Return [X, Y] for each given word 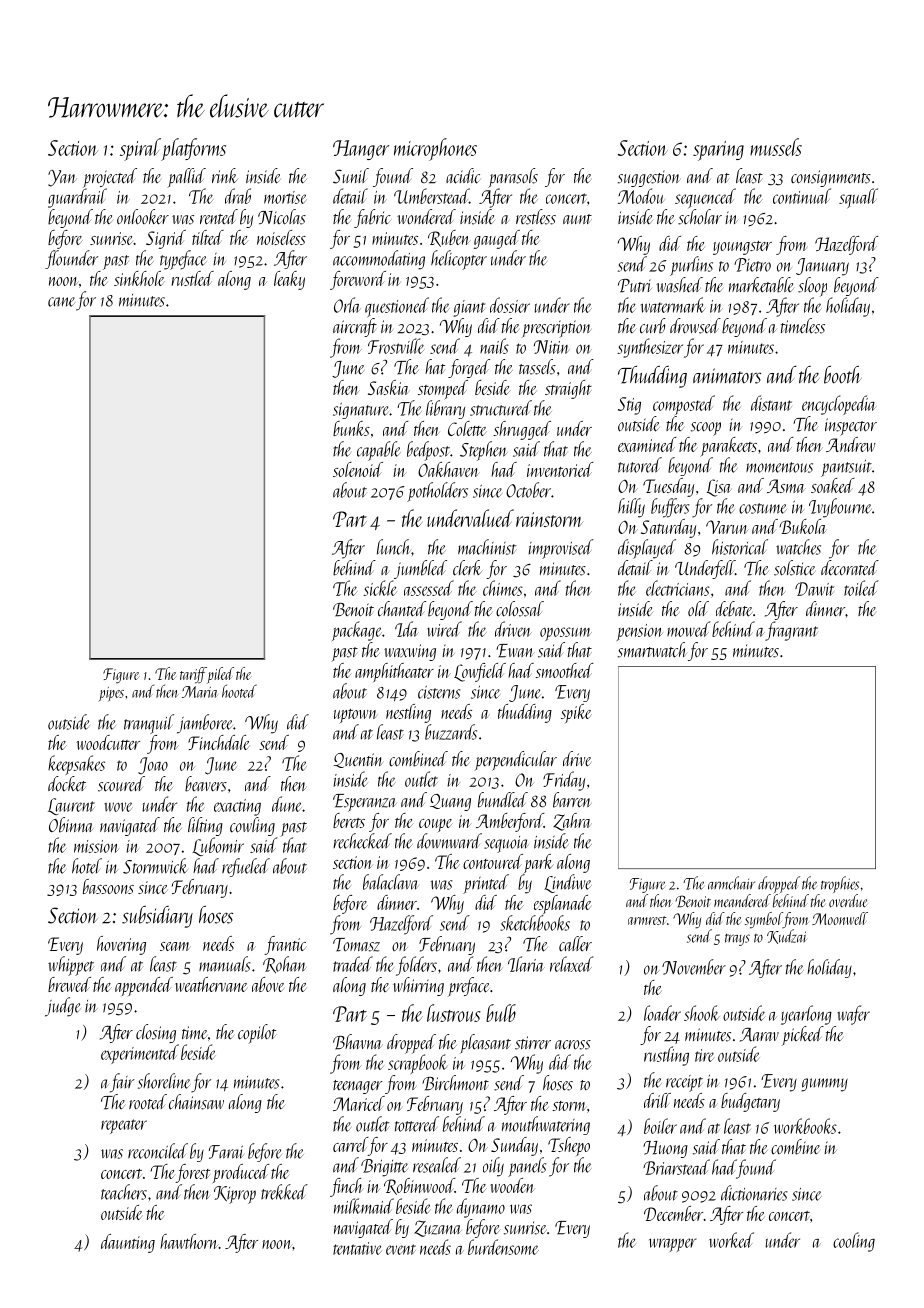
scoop [706, 429]
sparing [718, 151]
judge [63, 1007]
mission [96, 846]
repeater [124, 1126]
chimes [503, 588]
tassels [537, 367]
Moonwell [840, 918]
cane [61, 302]
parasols [513, 178]
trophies [840, 884]
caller [575, 943]
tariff [193, 675]
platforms [193, 149]
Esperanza [365, 803]
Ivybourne [840, 508]
